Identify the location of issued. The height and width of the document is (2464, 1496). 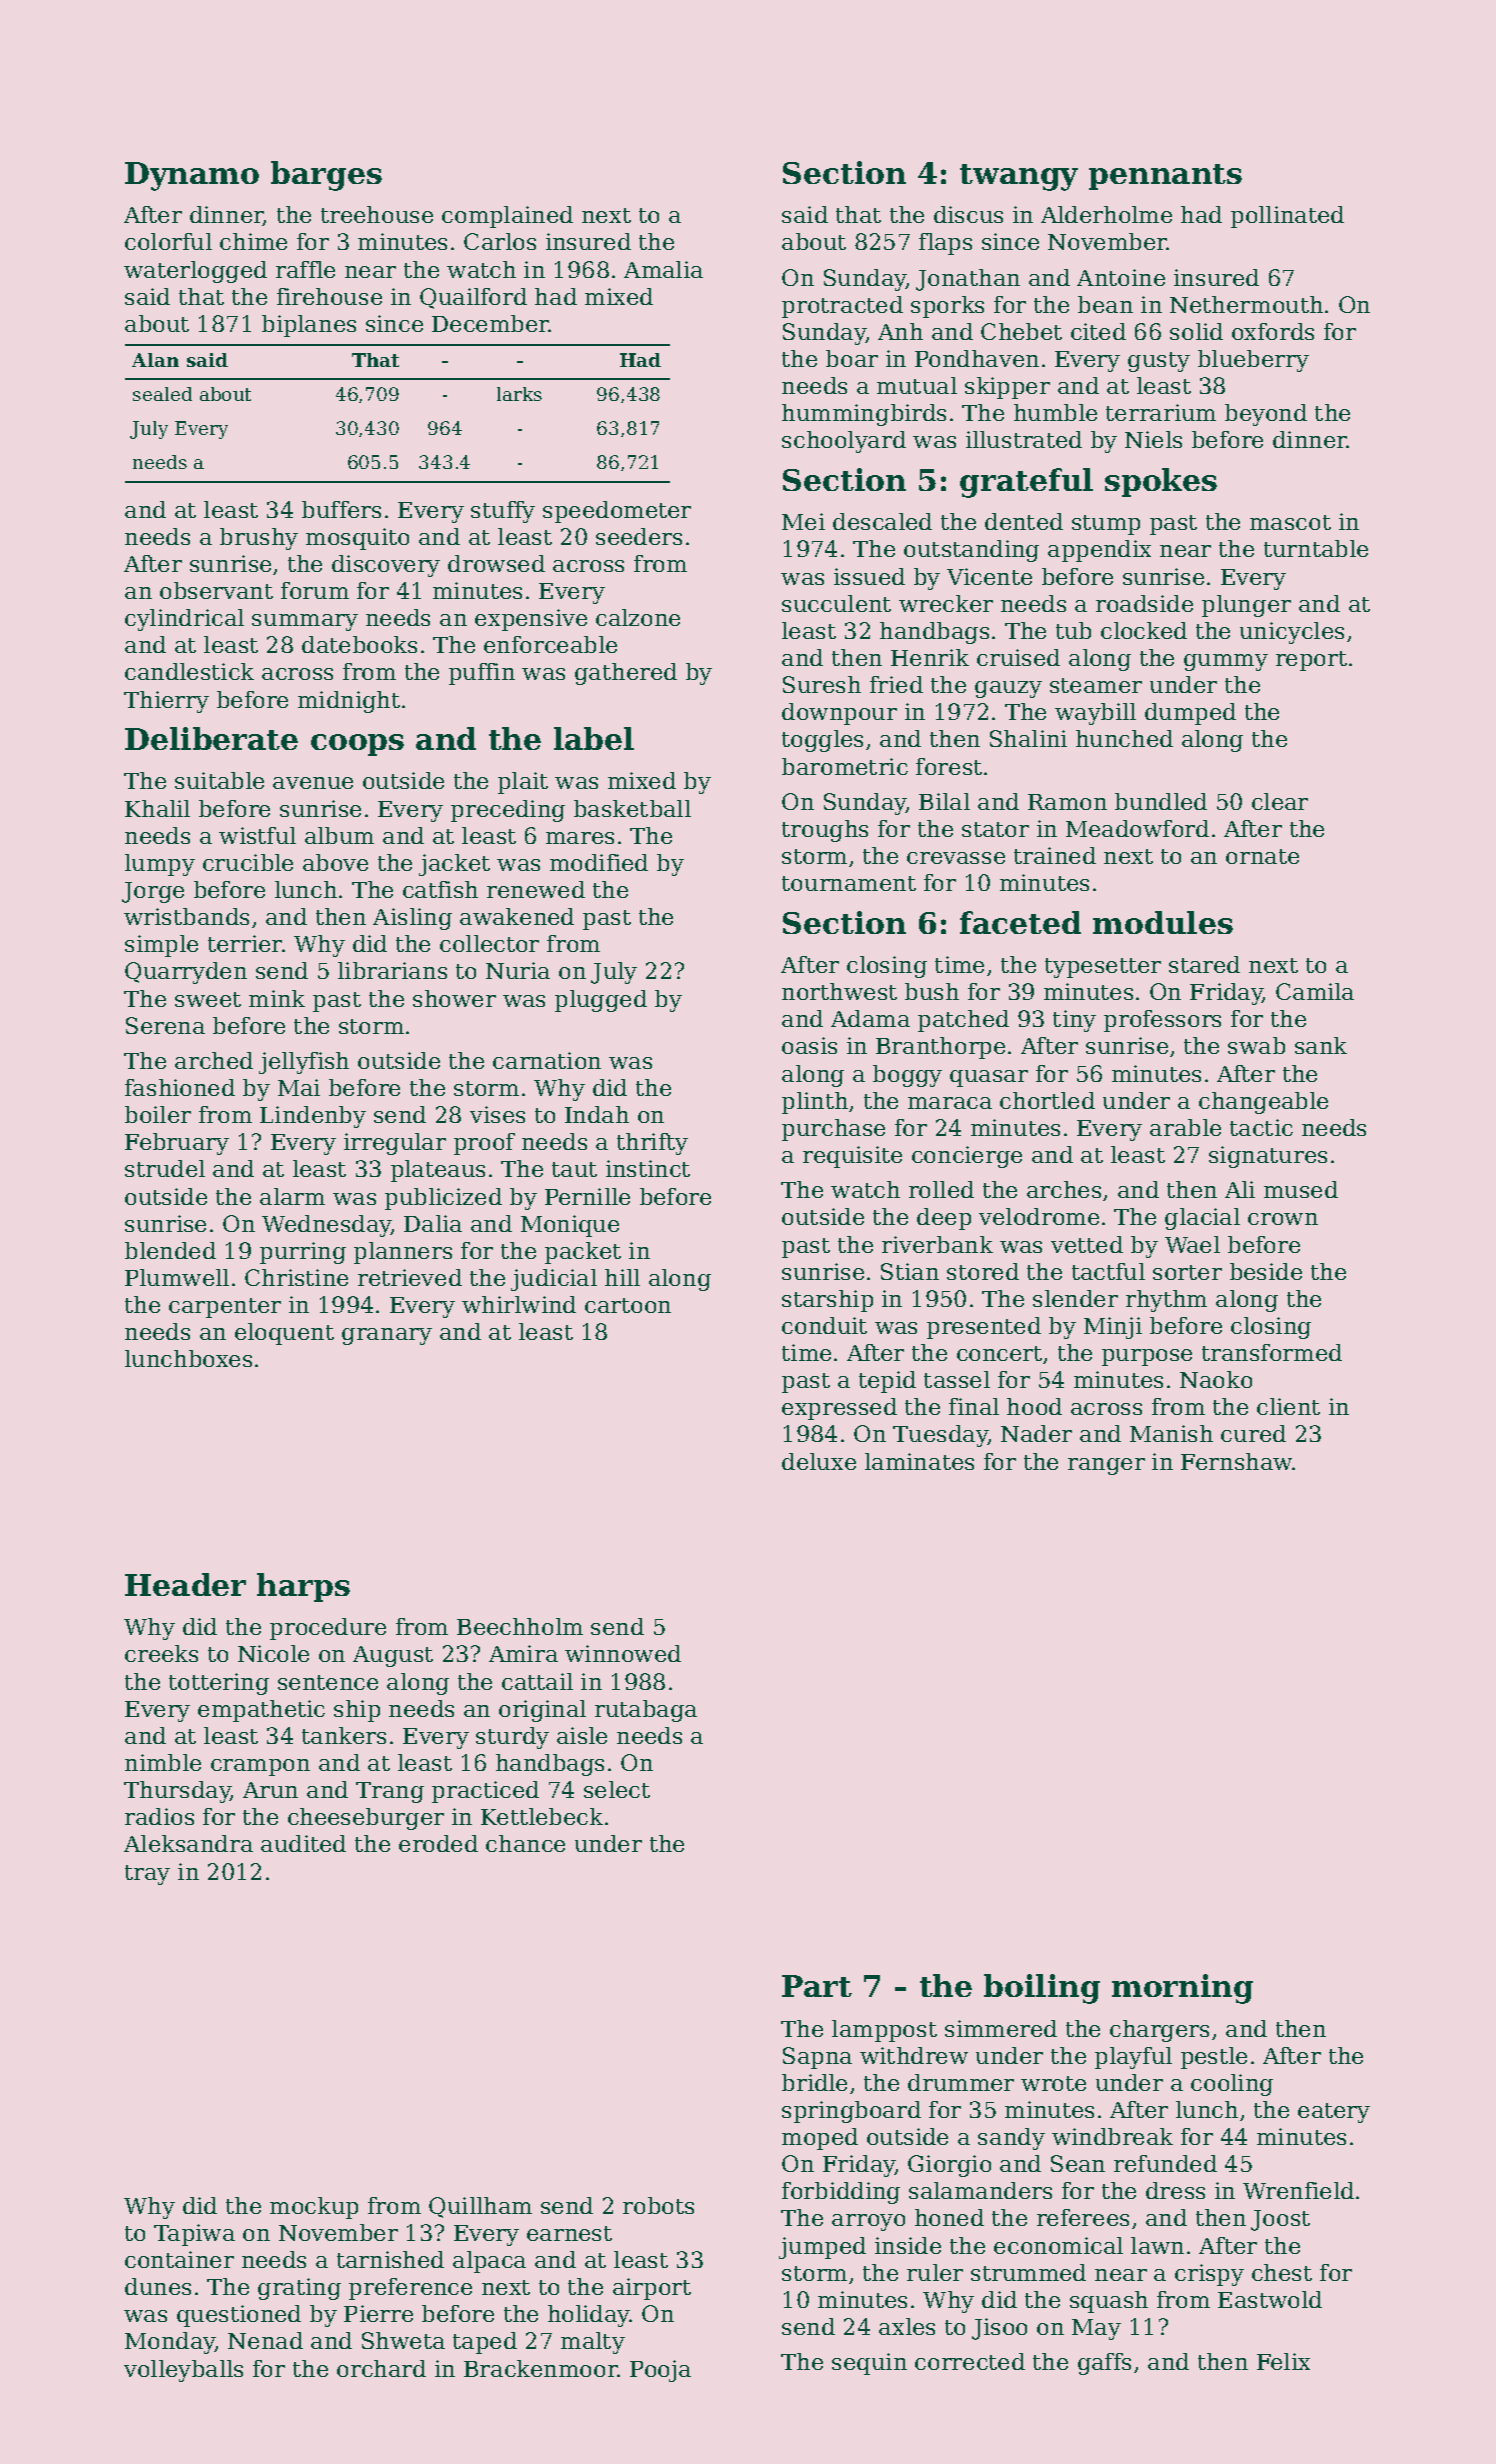
(869, 576).
